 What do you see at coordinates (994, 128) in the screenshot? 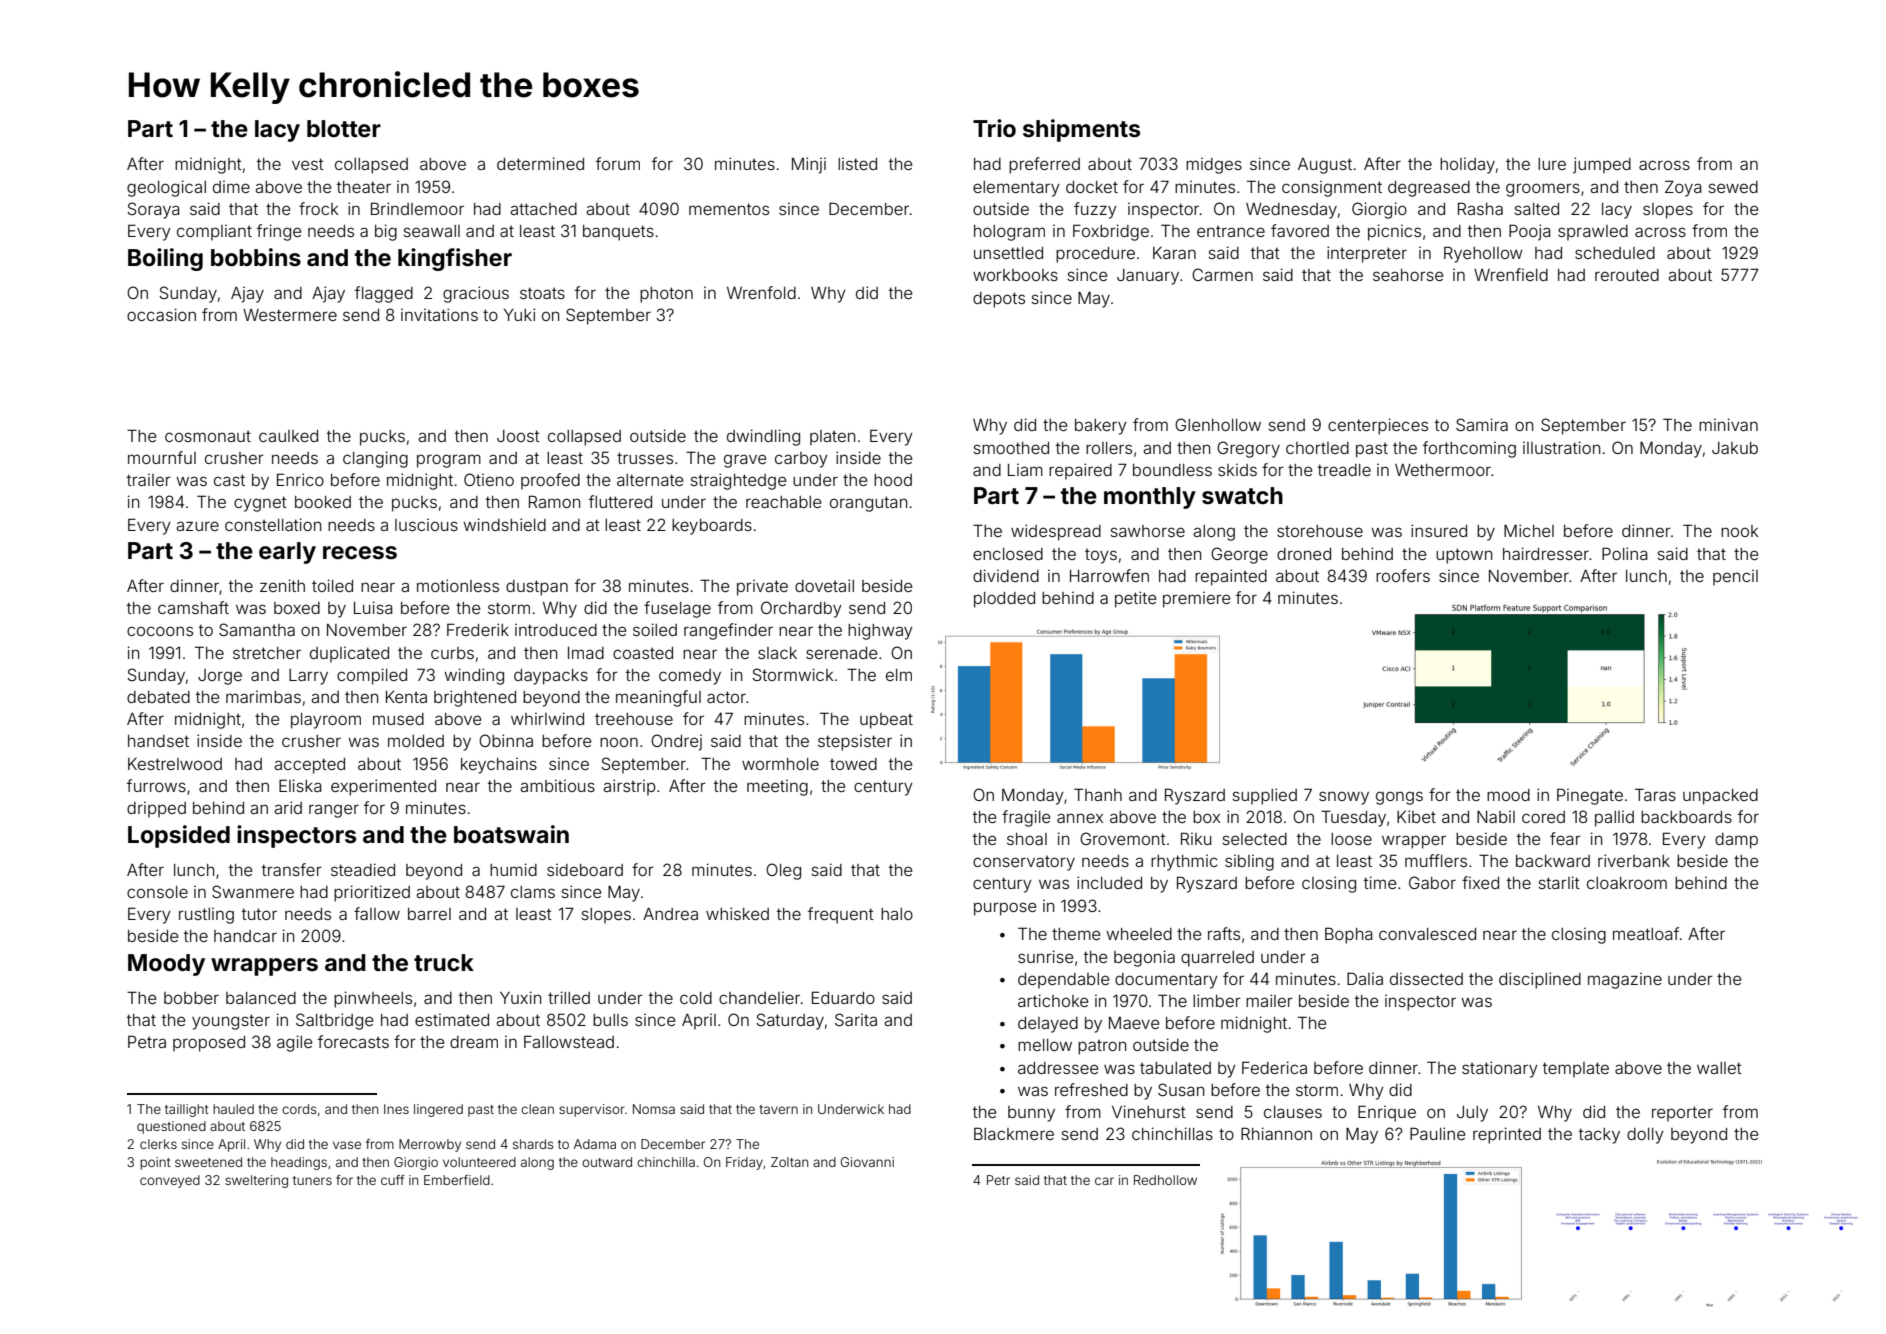
I see `Trio` at bounding box center [994, 128].
